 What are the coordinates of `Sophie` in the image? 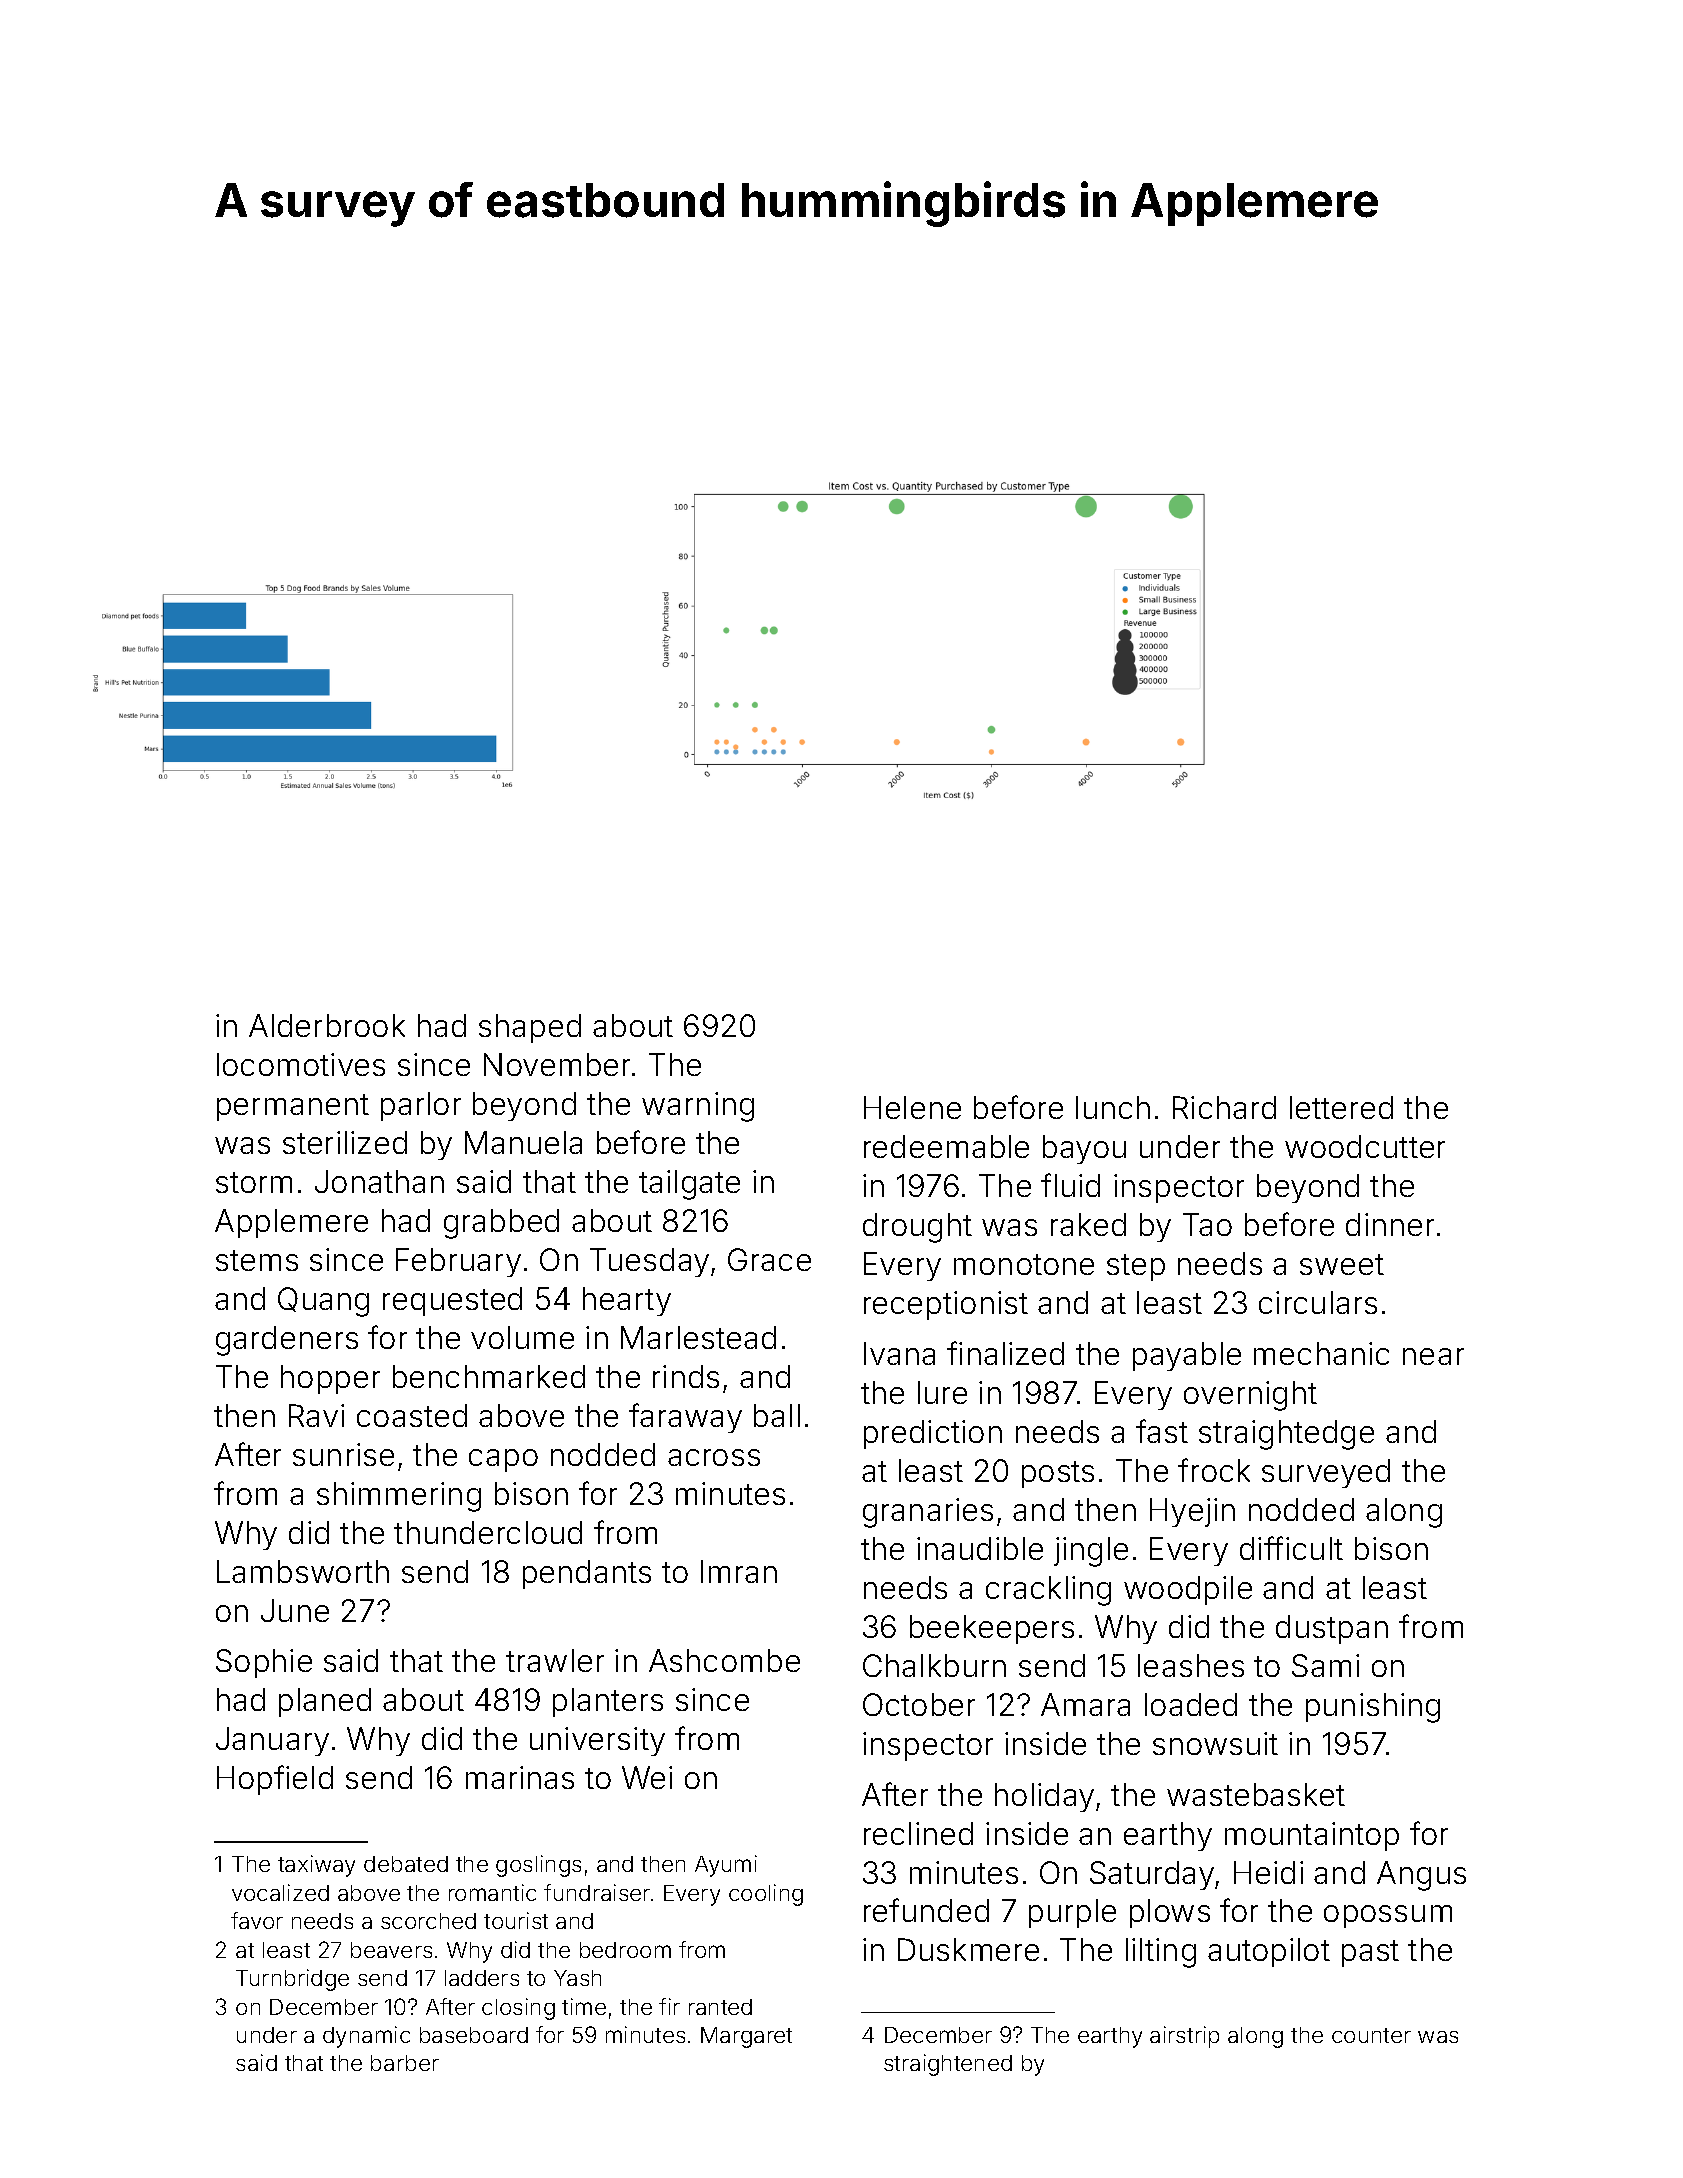 It's located at (264, 1663).
